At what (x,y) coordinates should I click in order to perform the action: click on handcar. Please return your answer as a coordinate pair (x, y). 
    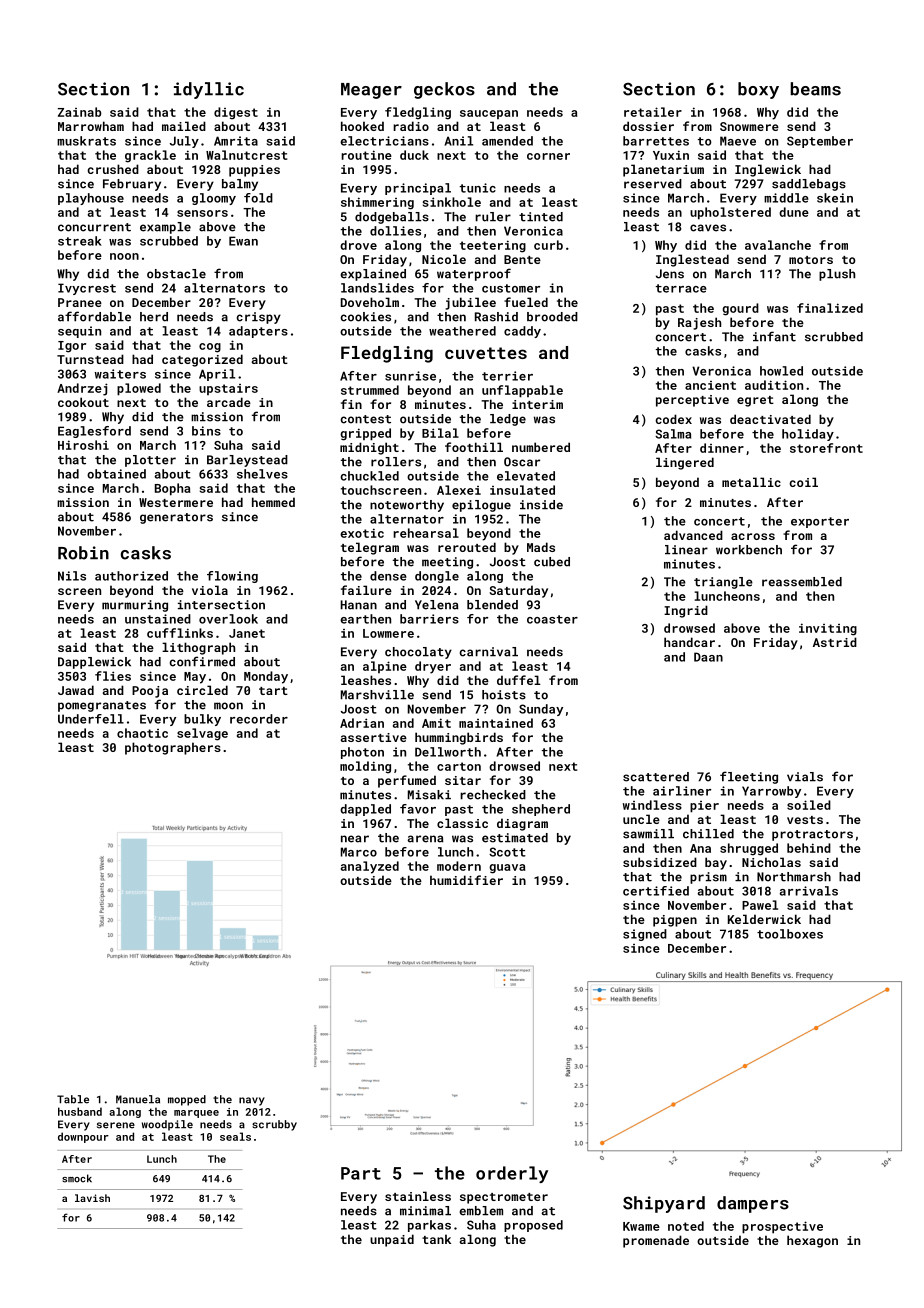
    Looking at the image, I should click on (689, 642).
